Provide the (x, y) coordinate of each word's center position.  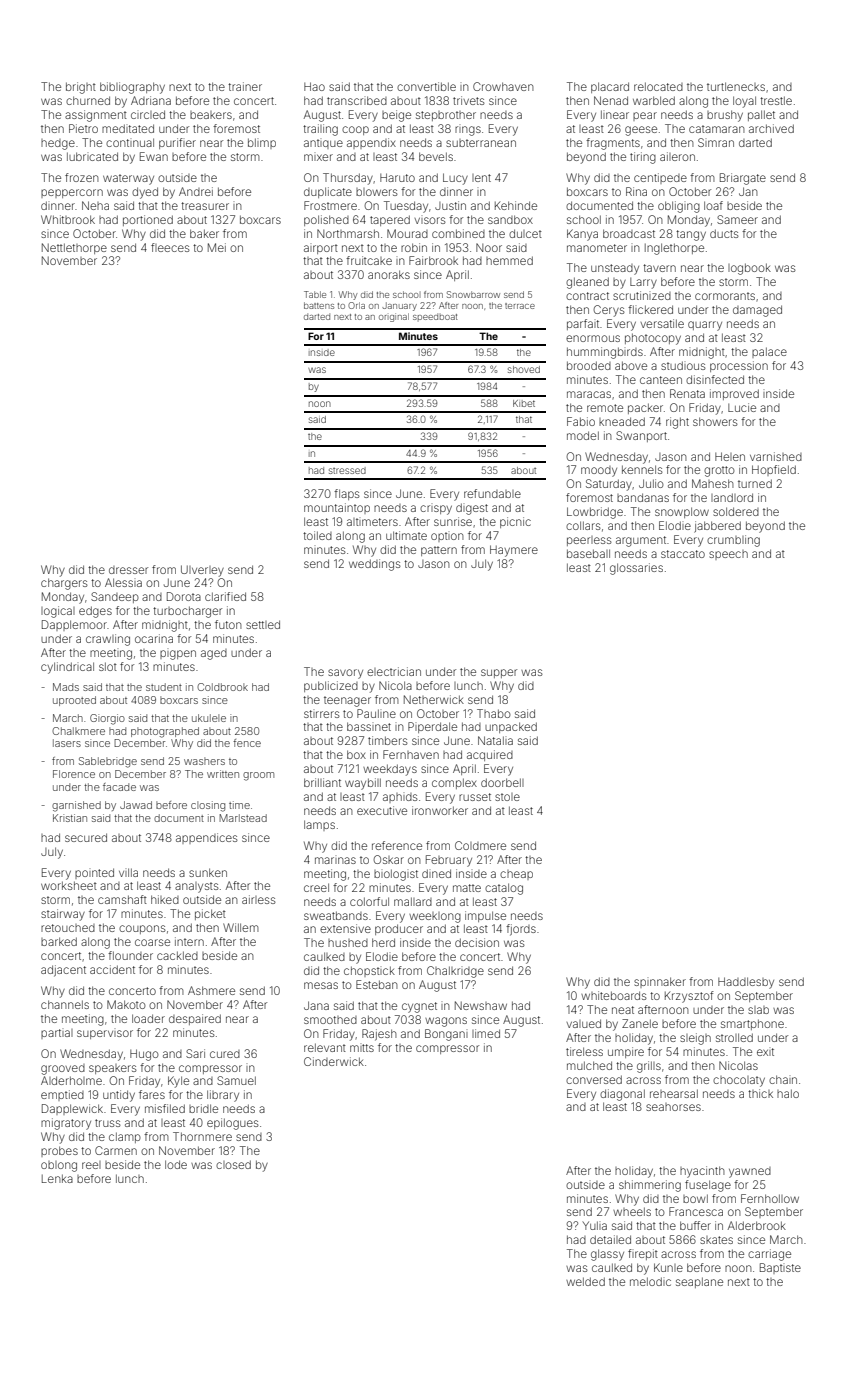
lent (481, 178)
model (583, 435)
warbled (654, 100)
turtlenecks (736, 86)
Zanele (640, 1023)
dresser (128, 570)
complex (454, 783)
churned (88, 100)
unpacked (511, 727)
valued (584, 1023)
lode (176, 1164)
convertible (426, 86)
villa (128, 872)
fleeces (170, 247)
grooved (63, 1069)
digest (472, 509)
